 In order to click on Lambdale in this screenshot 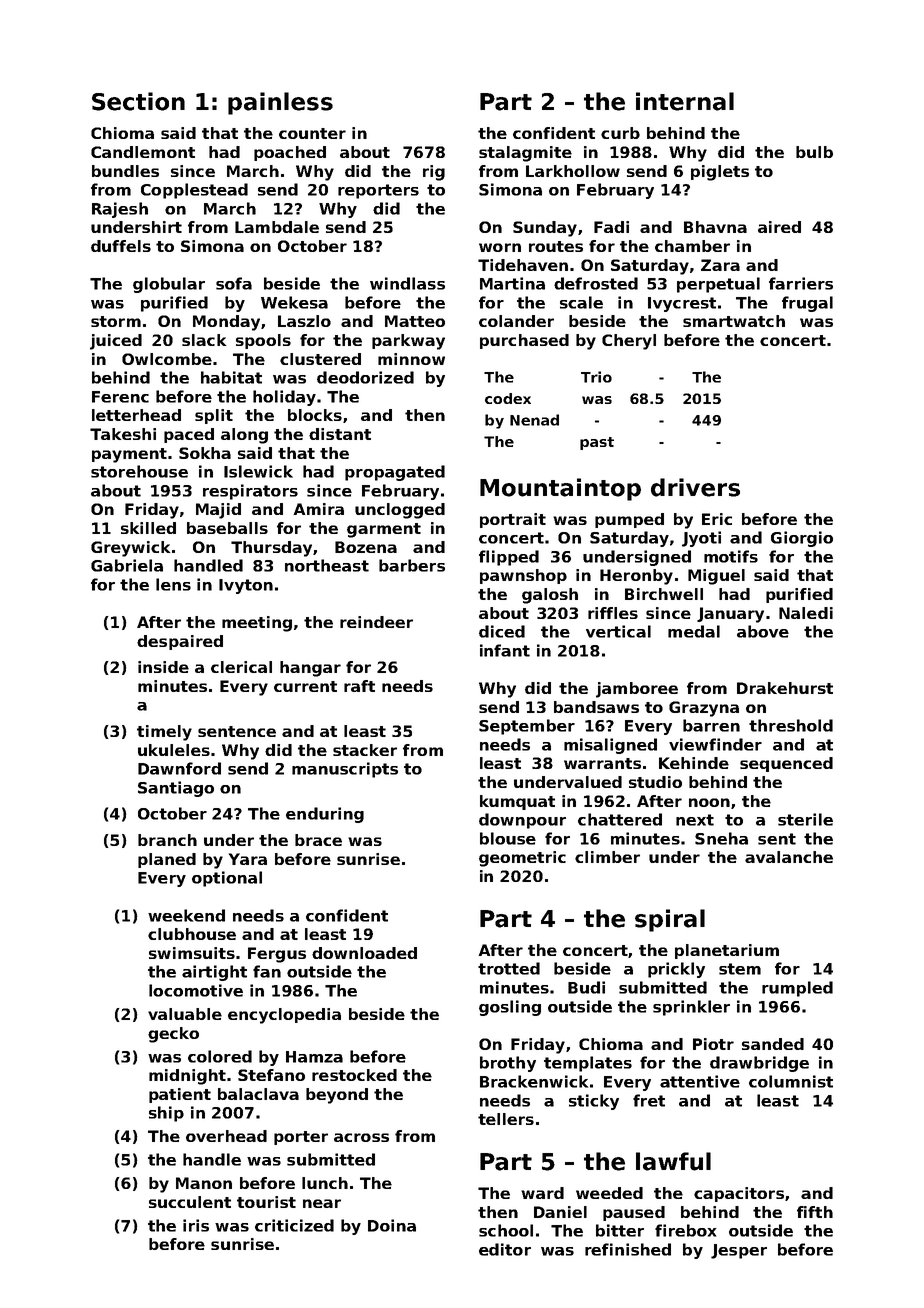, I will do `click(277, 227)`.
